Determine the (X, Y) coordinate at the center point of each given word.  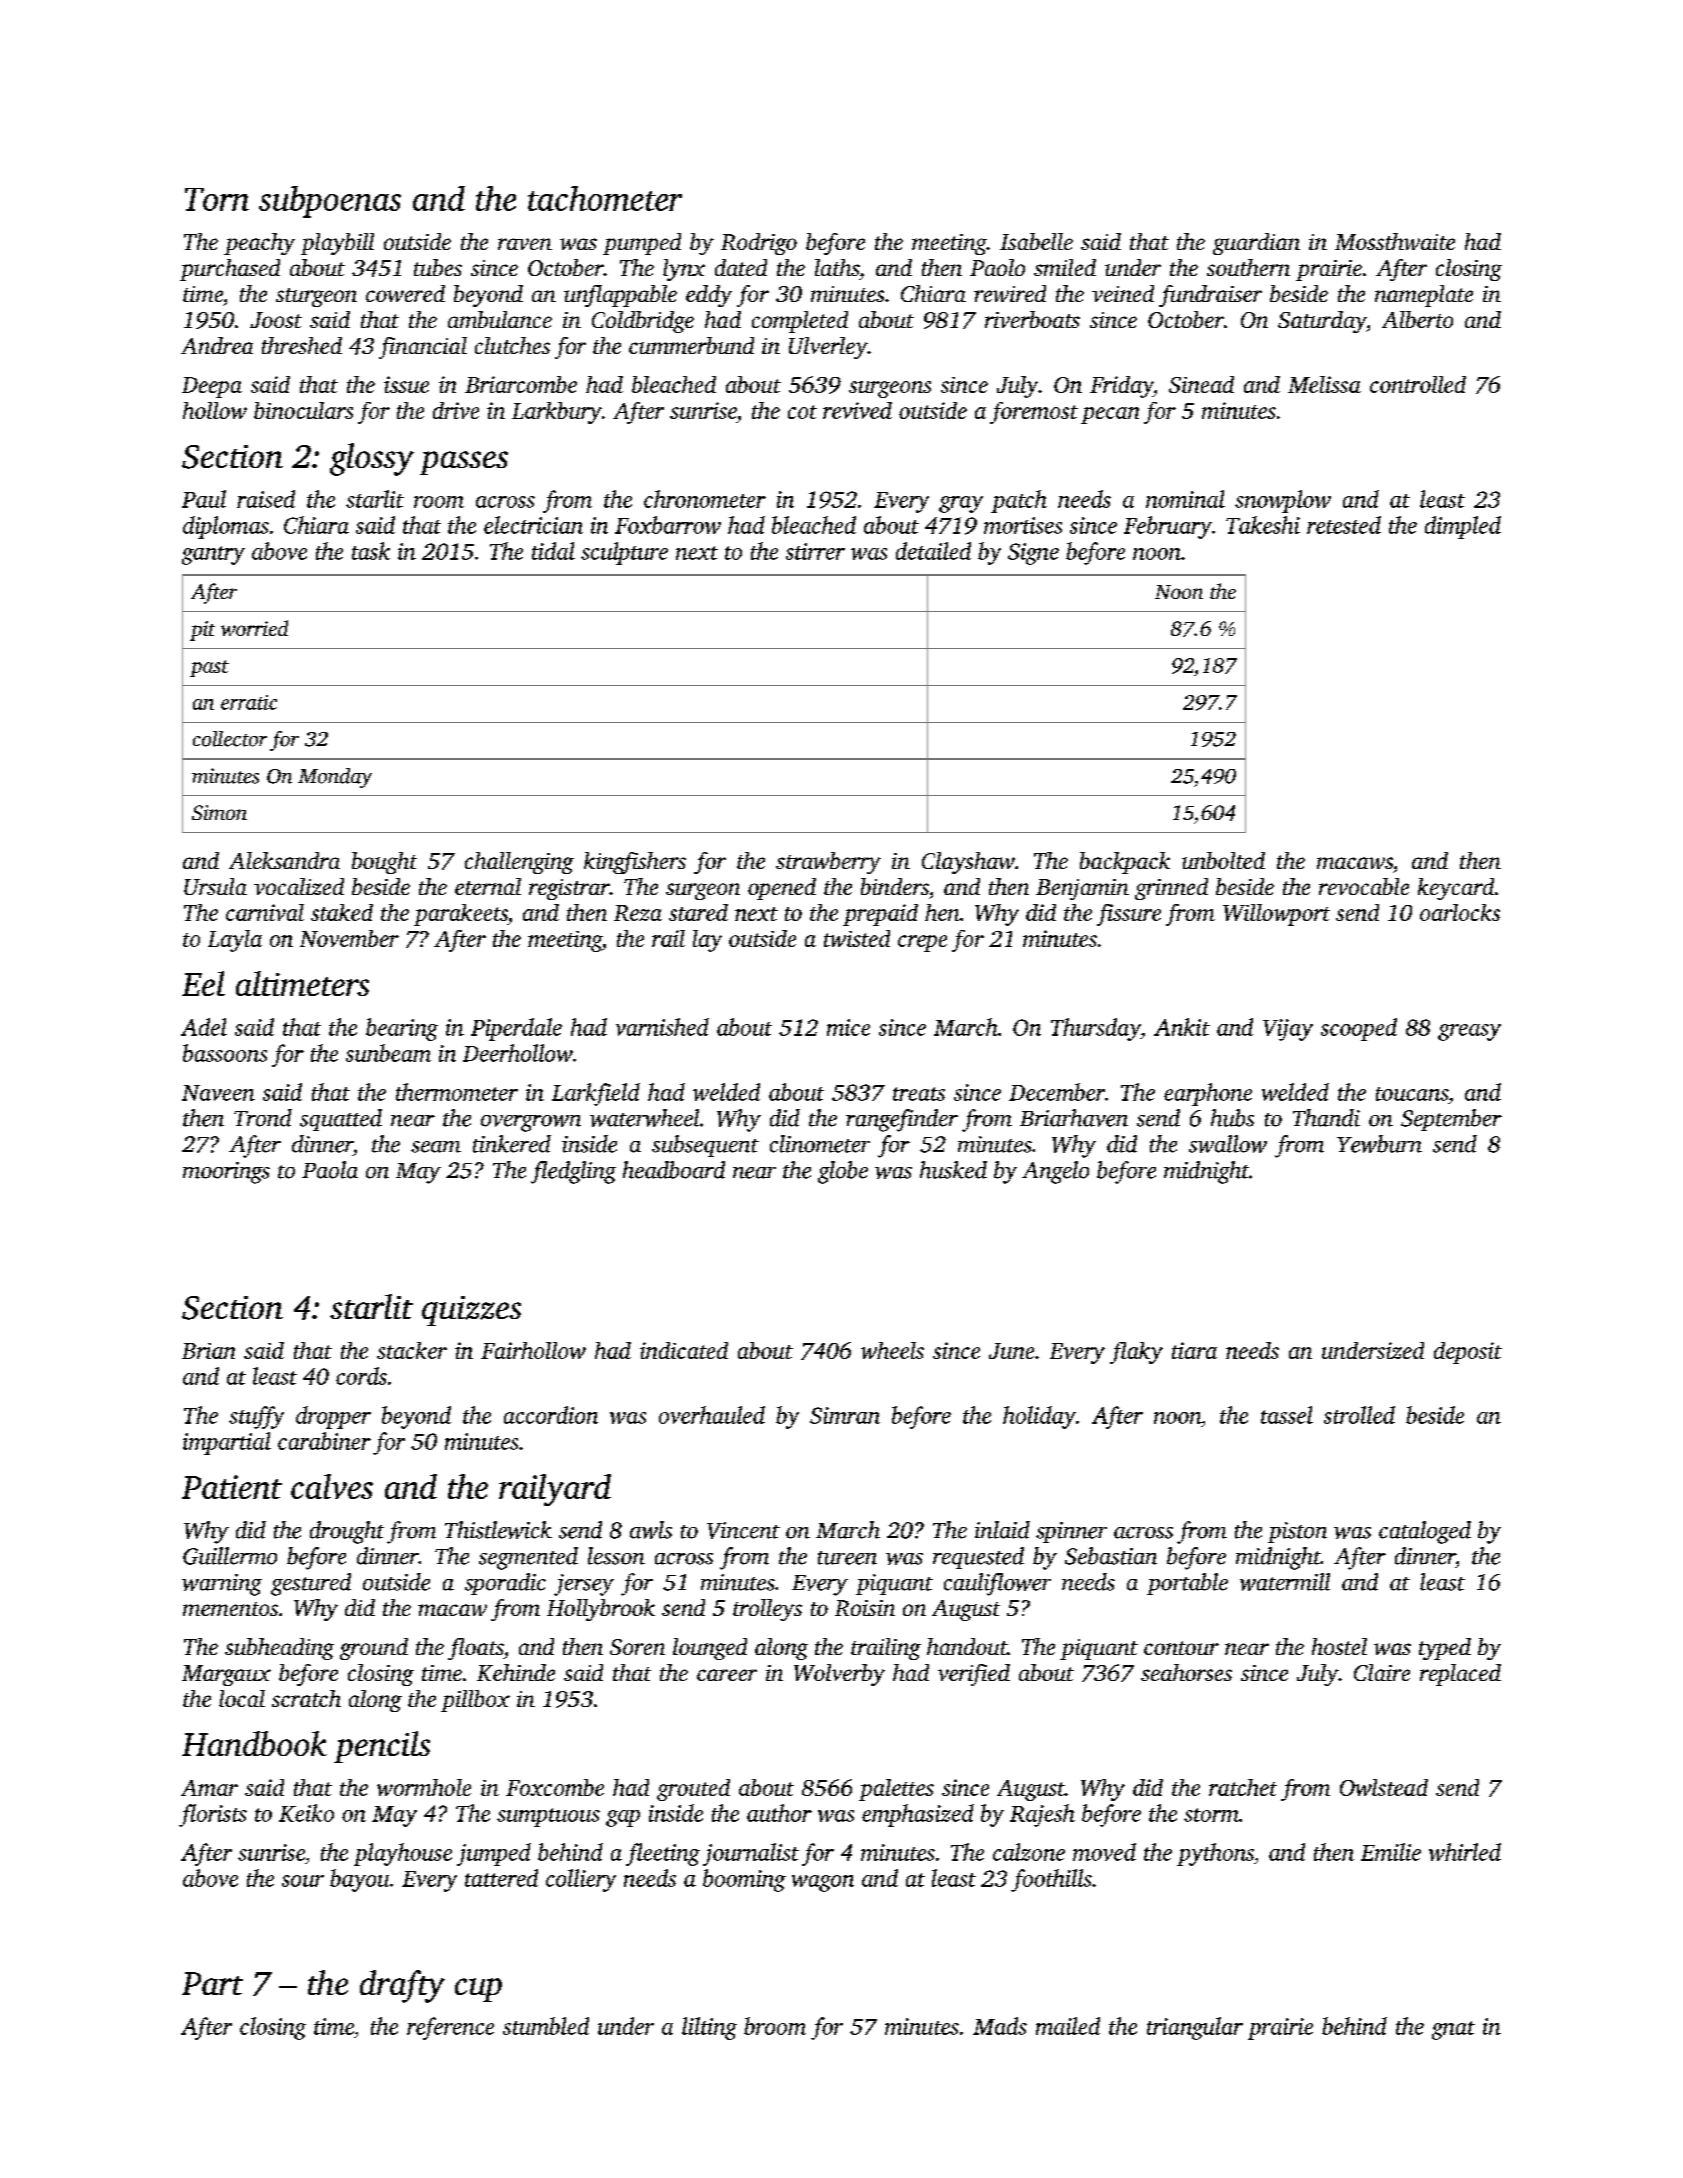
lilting (709, 2028)
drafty (402, 1986)
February (1168, 527)
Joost (276, 320)
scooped (1359, 1029)
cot (802, 412)
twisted (857, 938)
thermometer (457, 1092)
